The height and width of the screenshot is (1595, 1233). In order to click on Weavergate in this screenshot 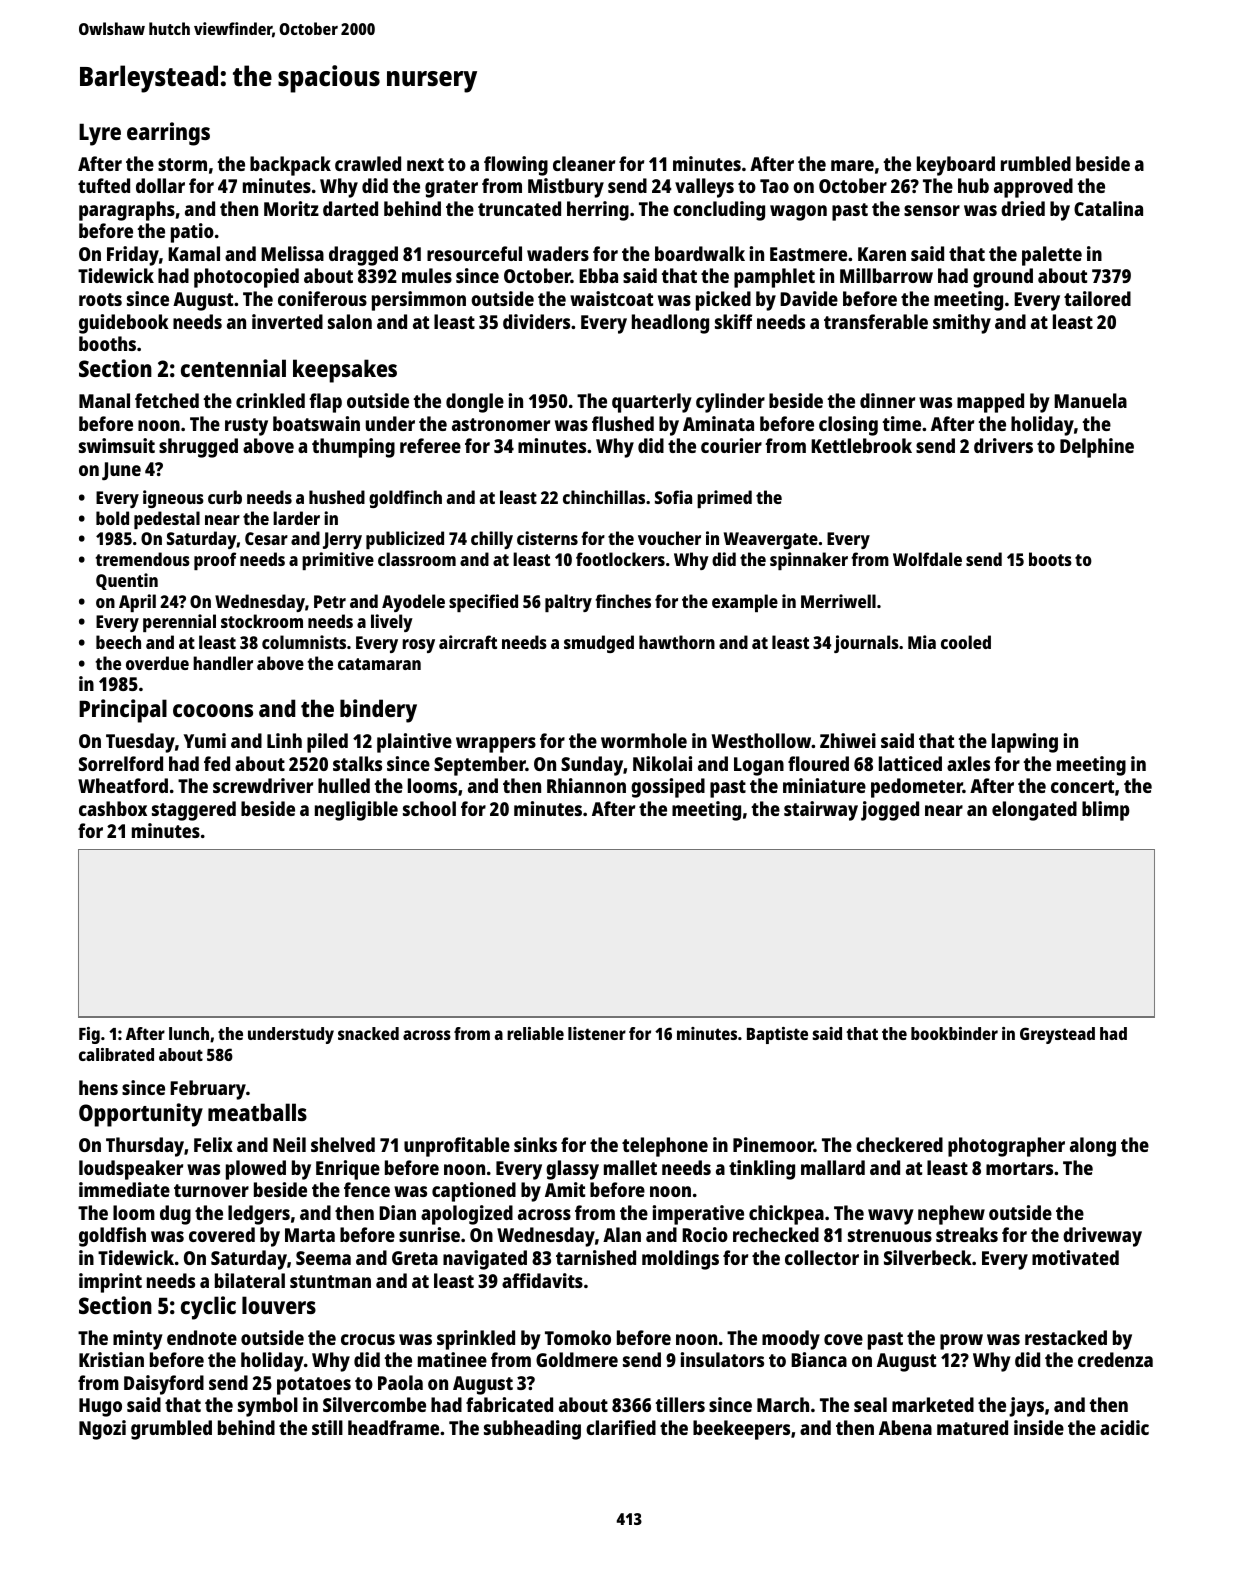, I will do `click(771, 540)`.
